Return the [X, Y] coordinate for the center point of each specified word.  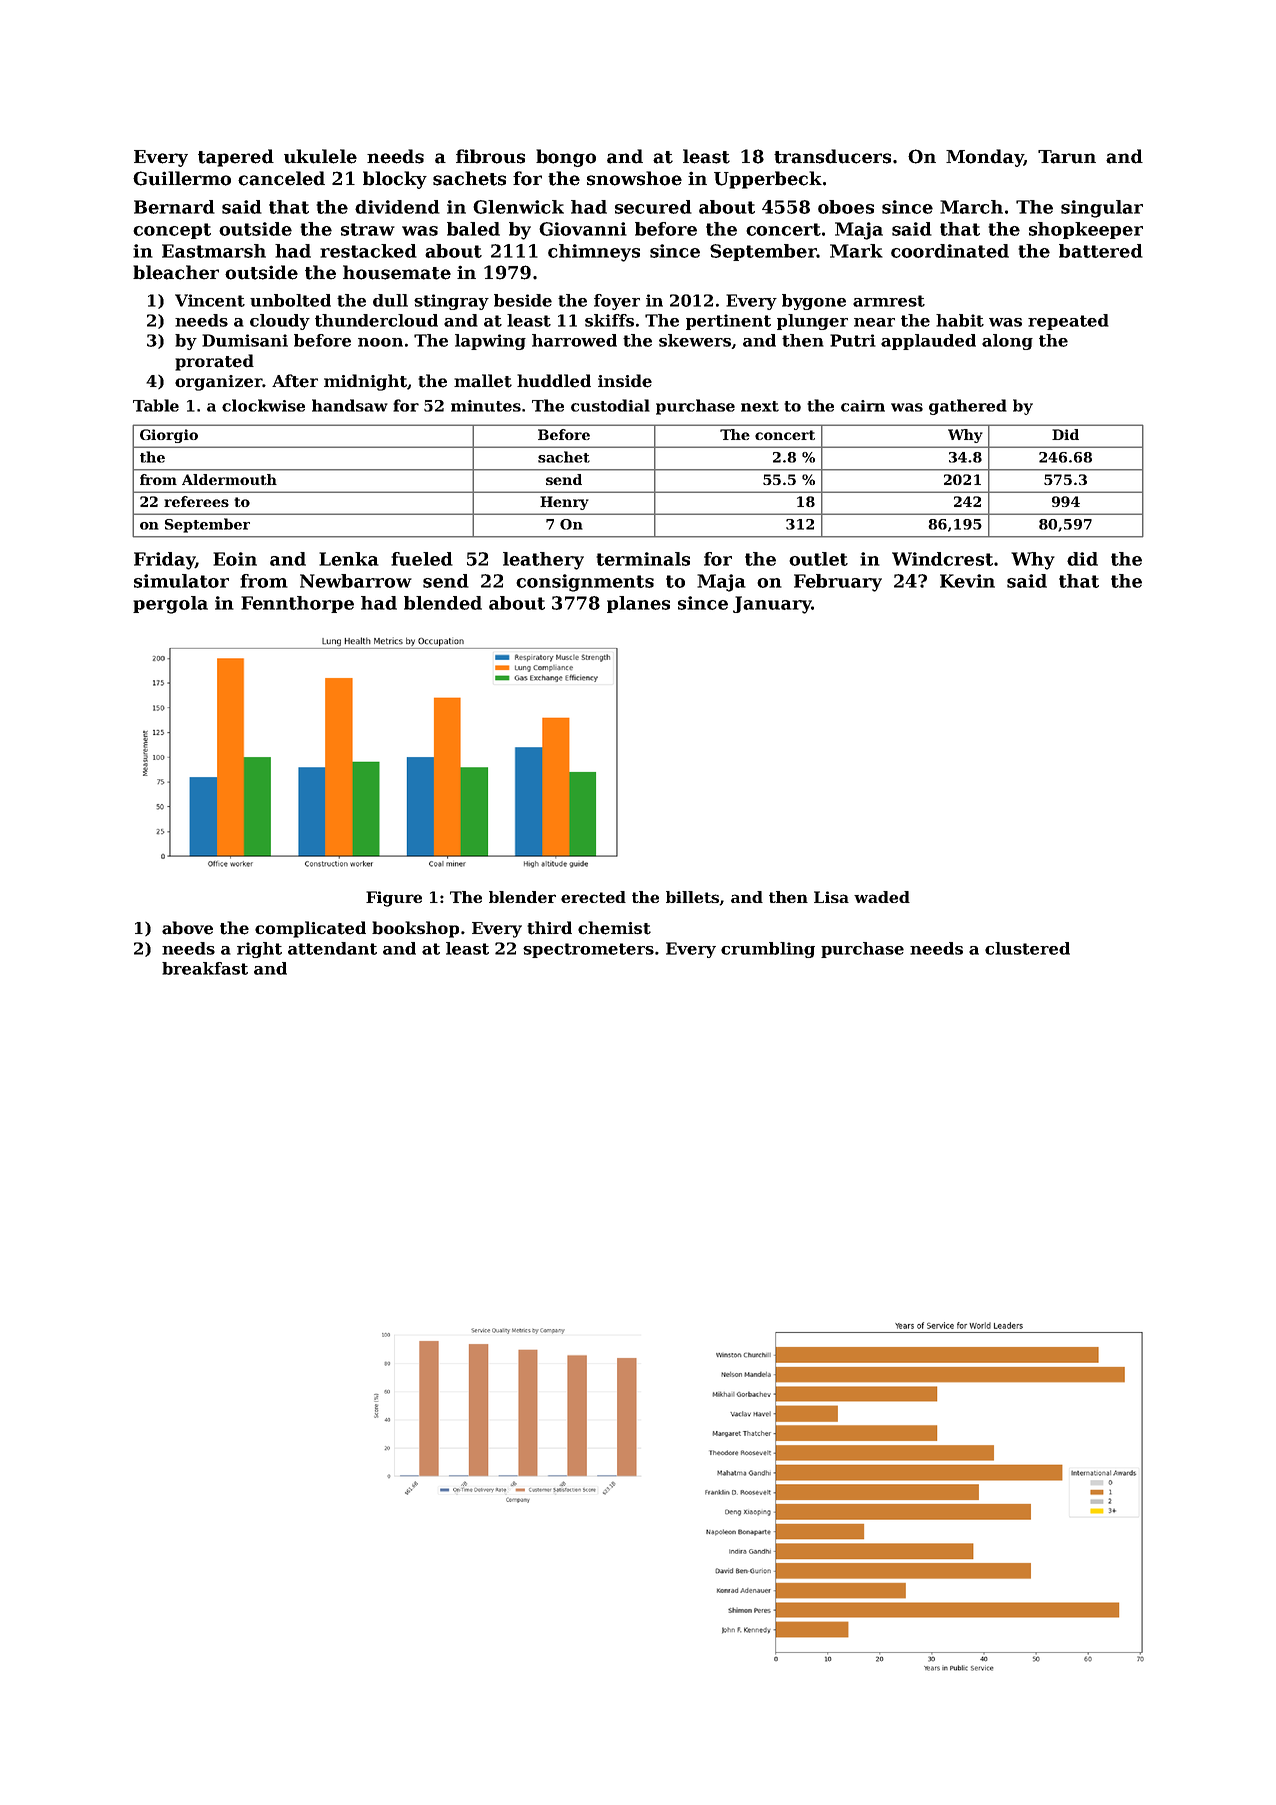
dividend [397, 207]
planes [638, 604]
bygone [814, 302]
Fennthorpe [297, 604]
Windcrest [942, 559]
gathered [968, 407]
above [187, 928]
